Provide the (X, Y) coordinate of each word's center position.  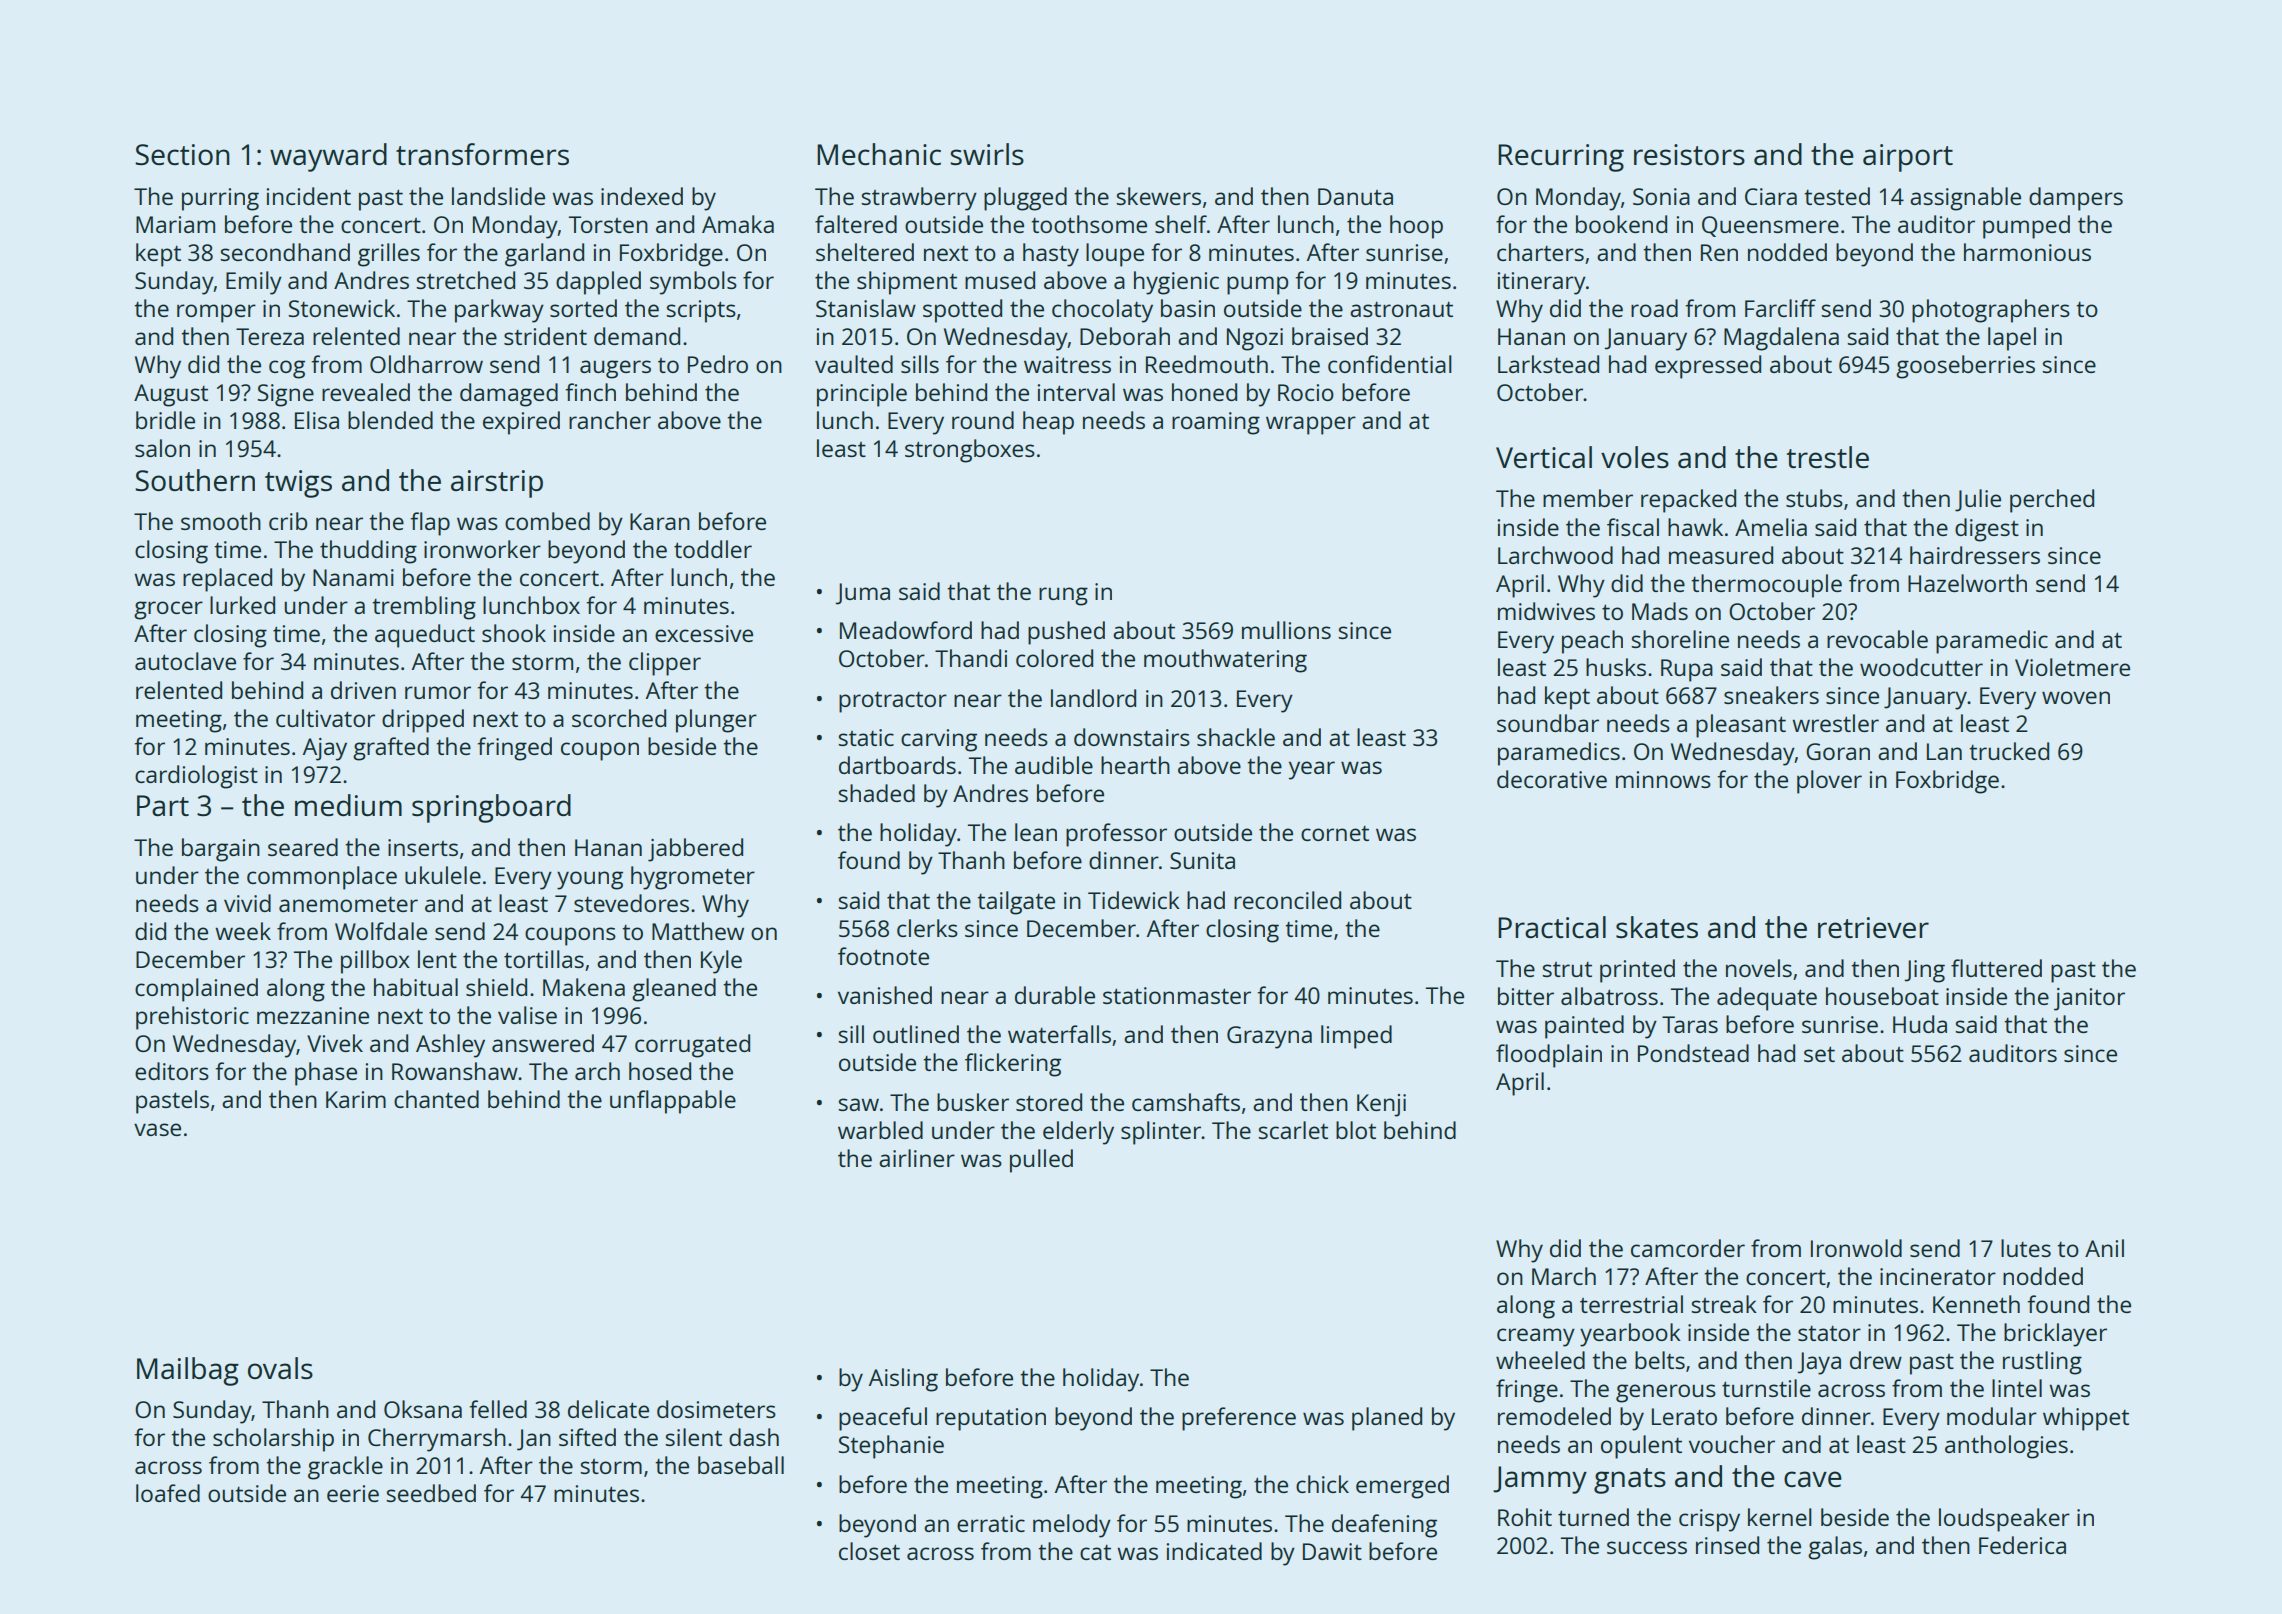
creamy (1536, 1337)
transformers (482, 154)
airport (1908, 158)
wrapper (1311, 425)
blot (1356, 1130)
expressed (1708, 367)
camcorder (1688, 1248)
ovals (280, 1368)
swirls (987, 154)
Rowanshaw (455, 1071)
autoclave (185, 661)
